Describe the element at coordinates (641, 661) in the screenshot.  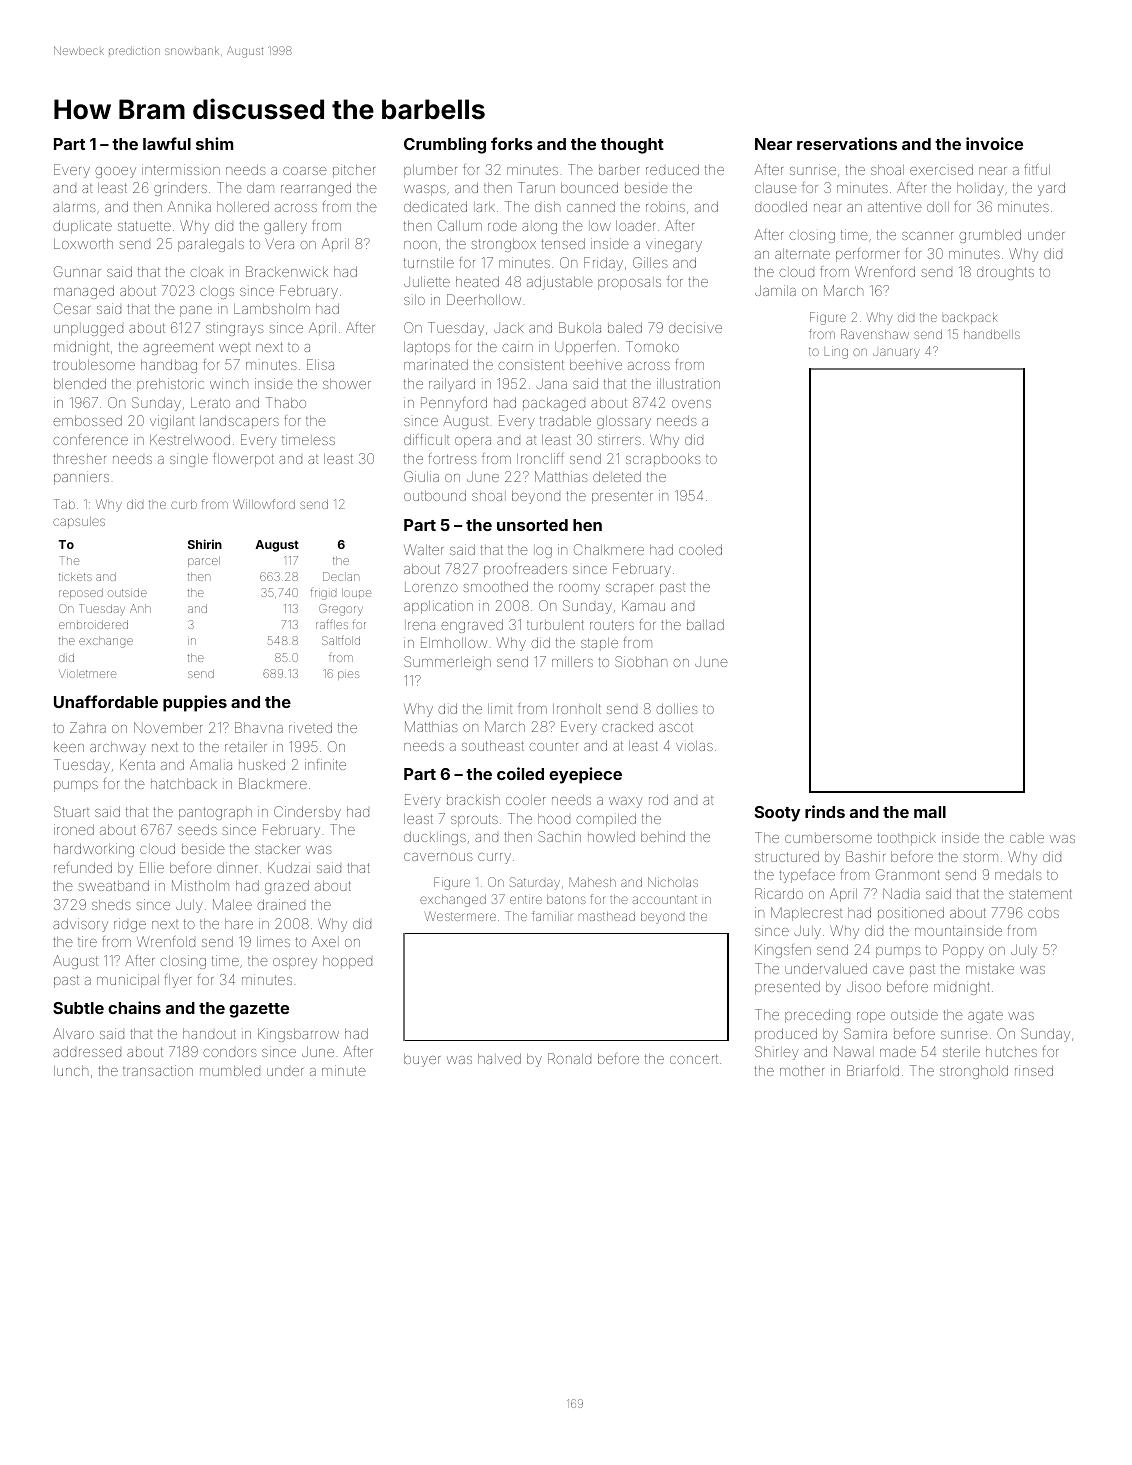
I see `Siobhan` at that location.
